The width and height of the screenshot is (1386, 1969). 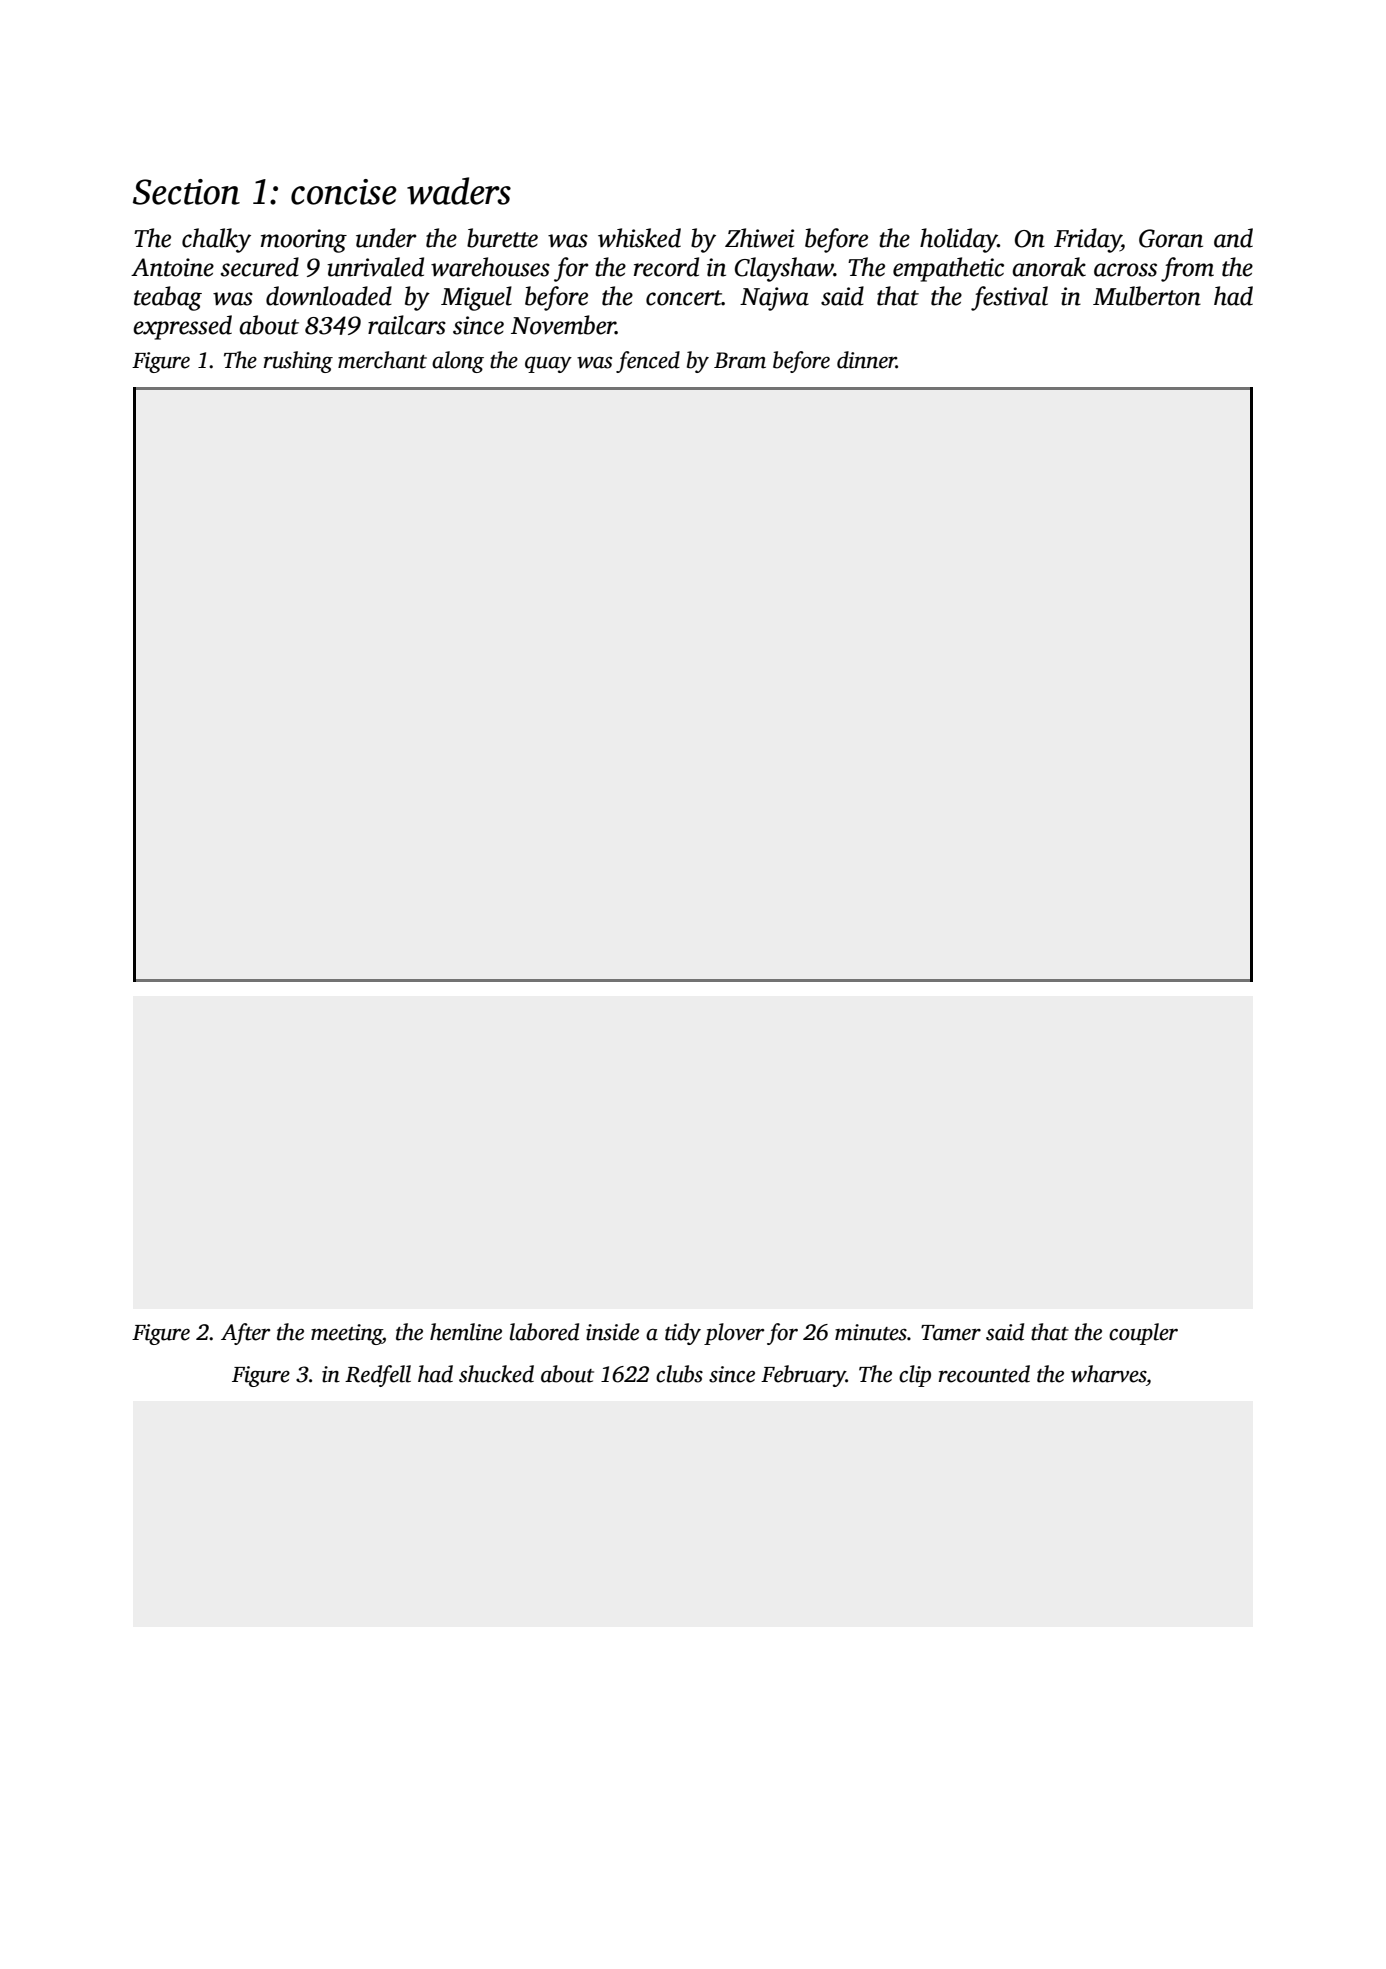 I want to click on dinner, so click(x=866, y=360).
